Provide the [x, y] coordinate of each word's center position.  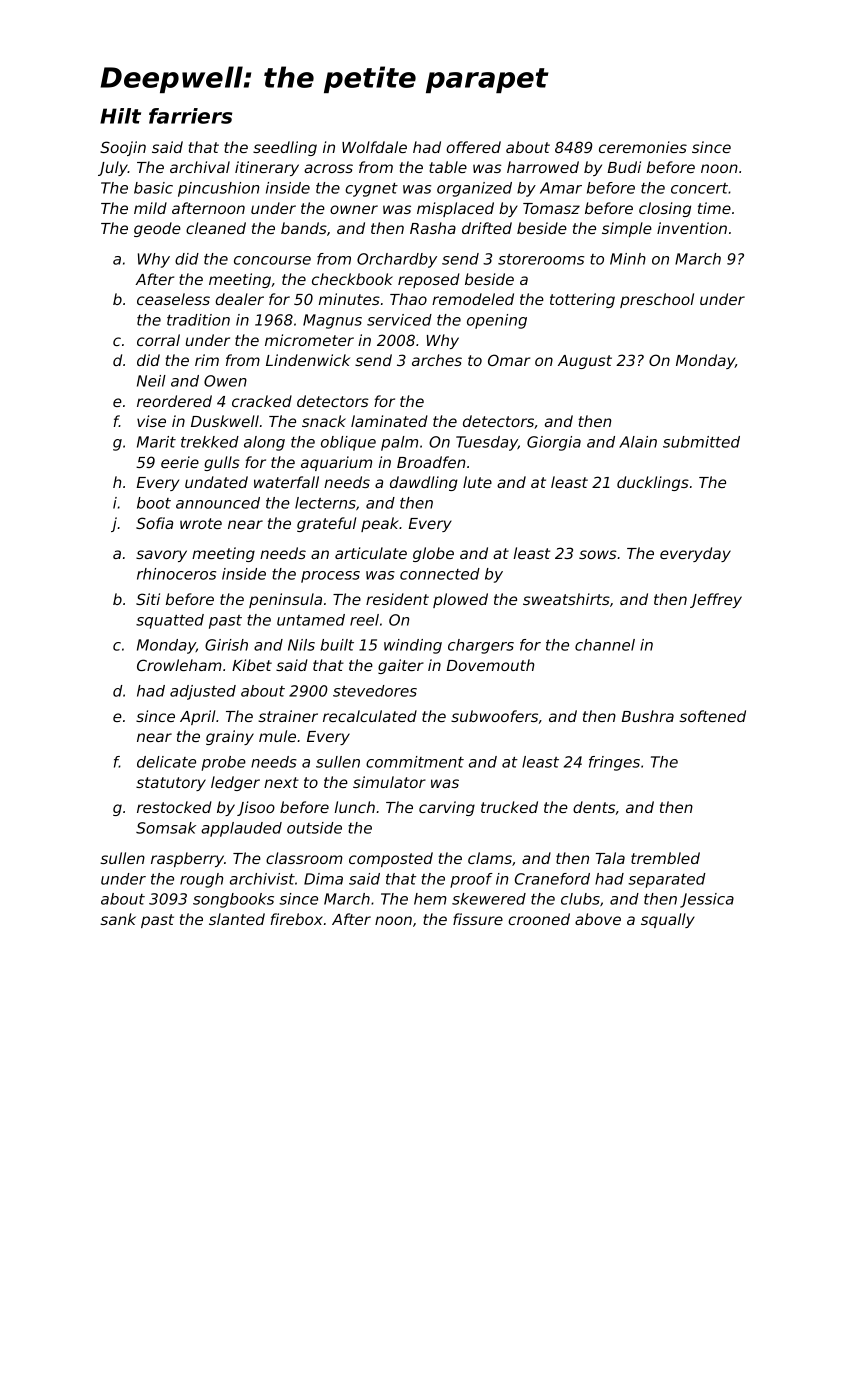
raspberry [187, 859]
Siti [148, 599]
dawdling [424, 483]
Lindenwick [308, 360]
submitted [701, 442]
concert [699, 188]
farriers [190, 116]
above [598, 919]
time [714, 208]
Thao [408, 299]
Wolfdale [374, 147]
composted [391, 859]
